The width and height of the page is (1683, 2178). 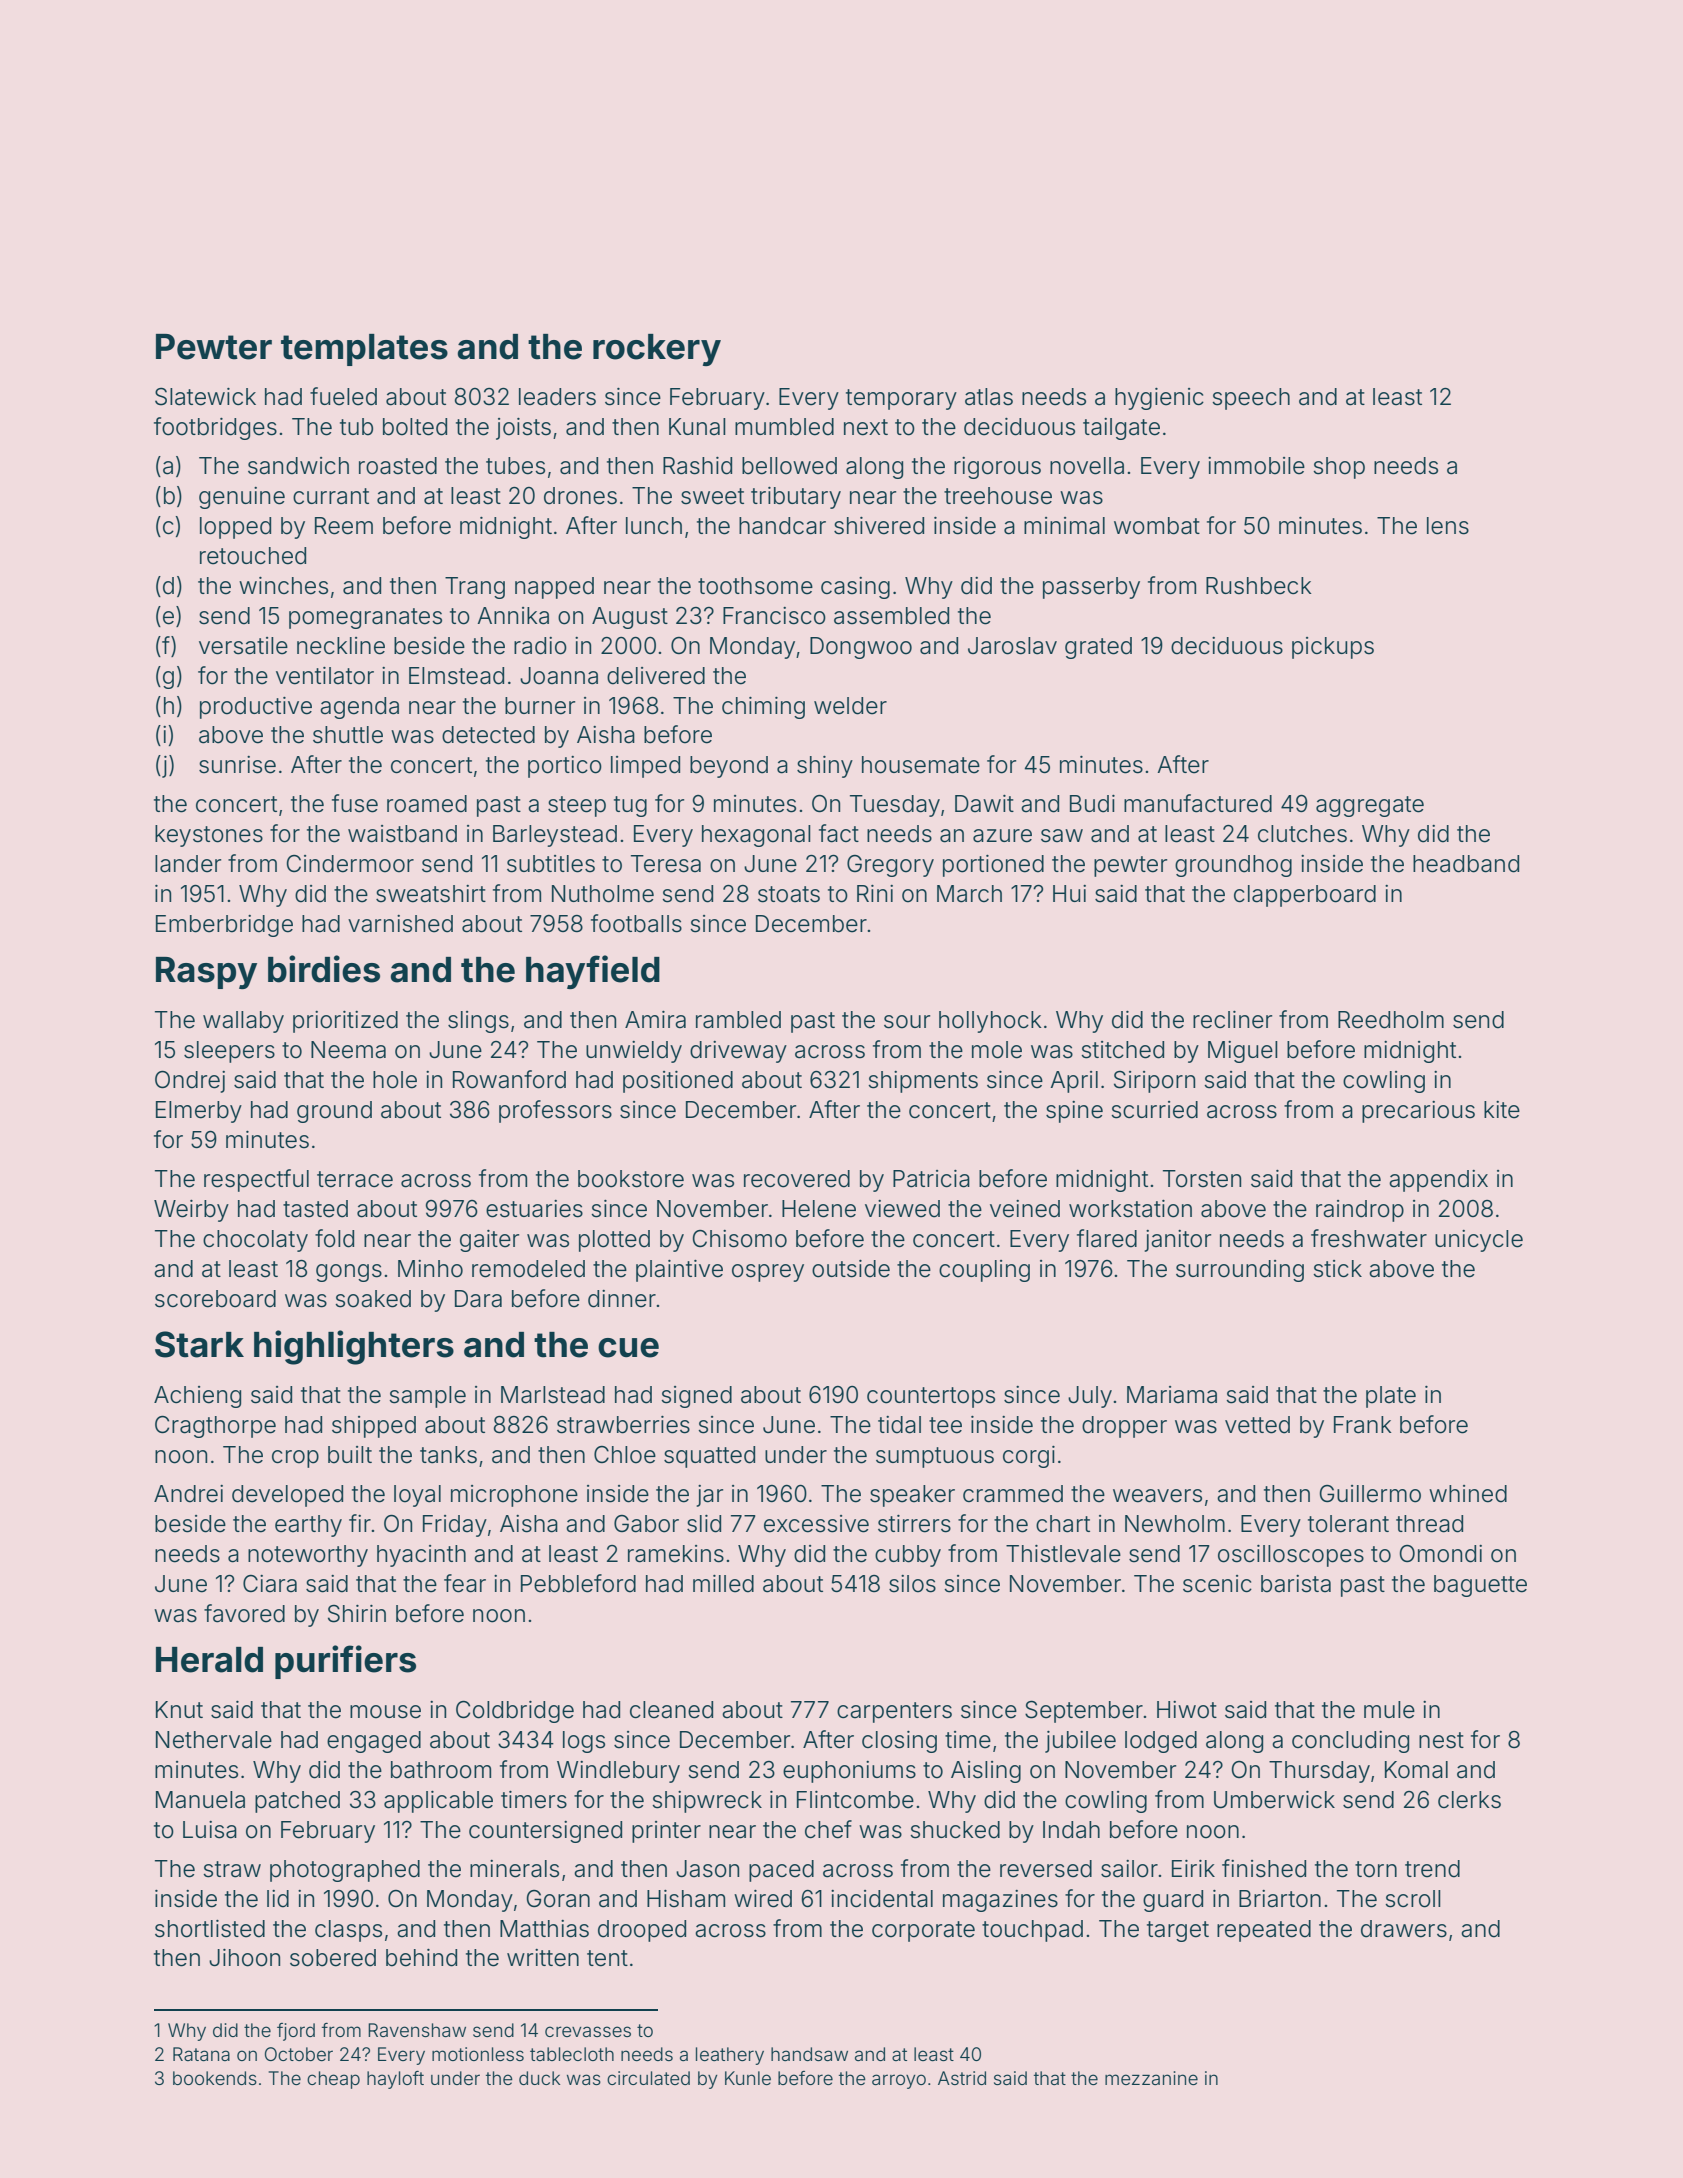 What do you see at coordinates (1154, 1082) in the page?
I see `Siriporn` at bounding box center [1154, 1082].
